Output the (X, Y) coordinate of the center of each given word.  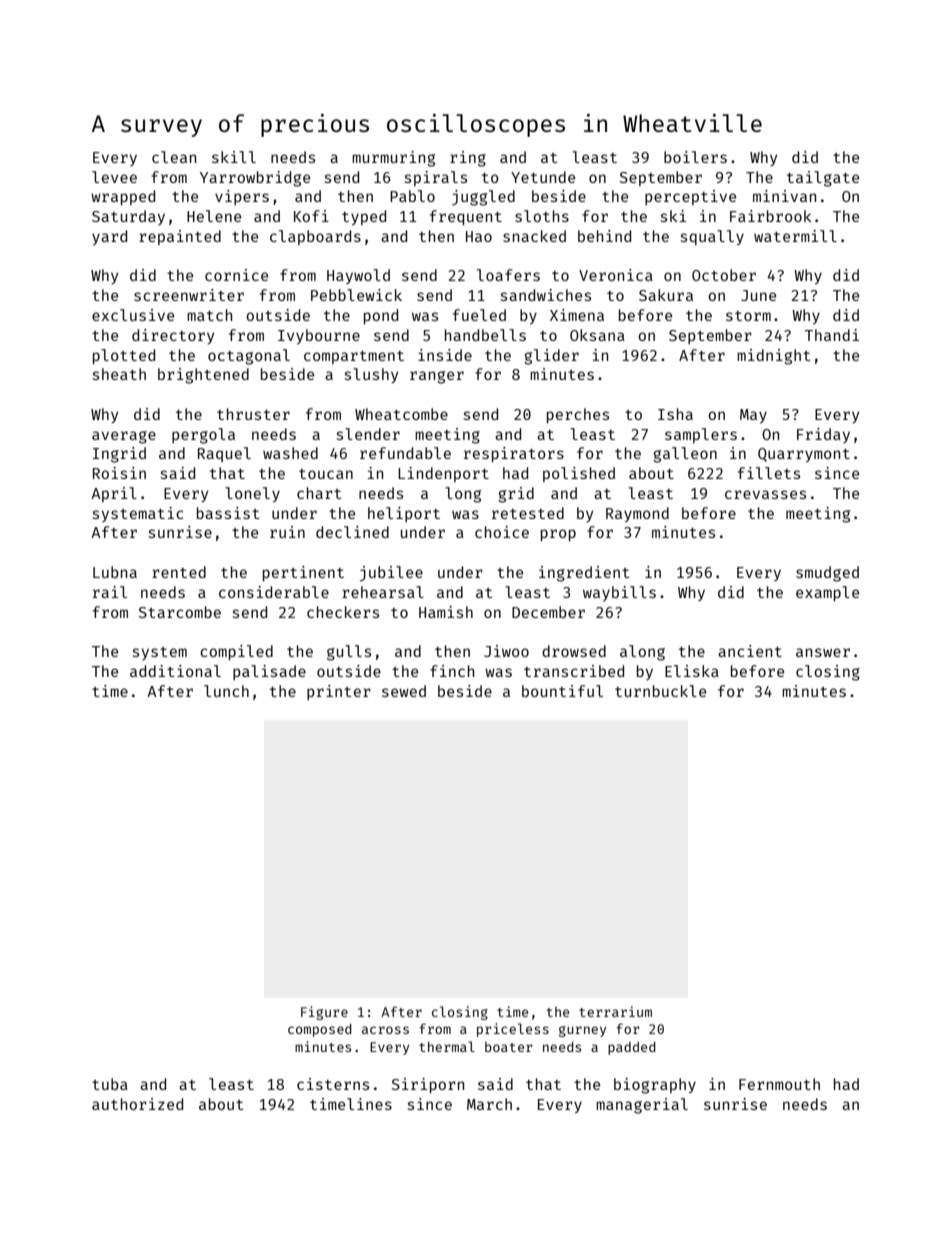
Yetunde (543, 177)
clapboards (315, 237)
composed (320, 1030)
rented (179, 572)
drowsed (574, 651)
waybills (619, 593)
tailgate (823, 179)
